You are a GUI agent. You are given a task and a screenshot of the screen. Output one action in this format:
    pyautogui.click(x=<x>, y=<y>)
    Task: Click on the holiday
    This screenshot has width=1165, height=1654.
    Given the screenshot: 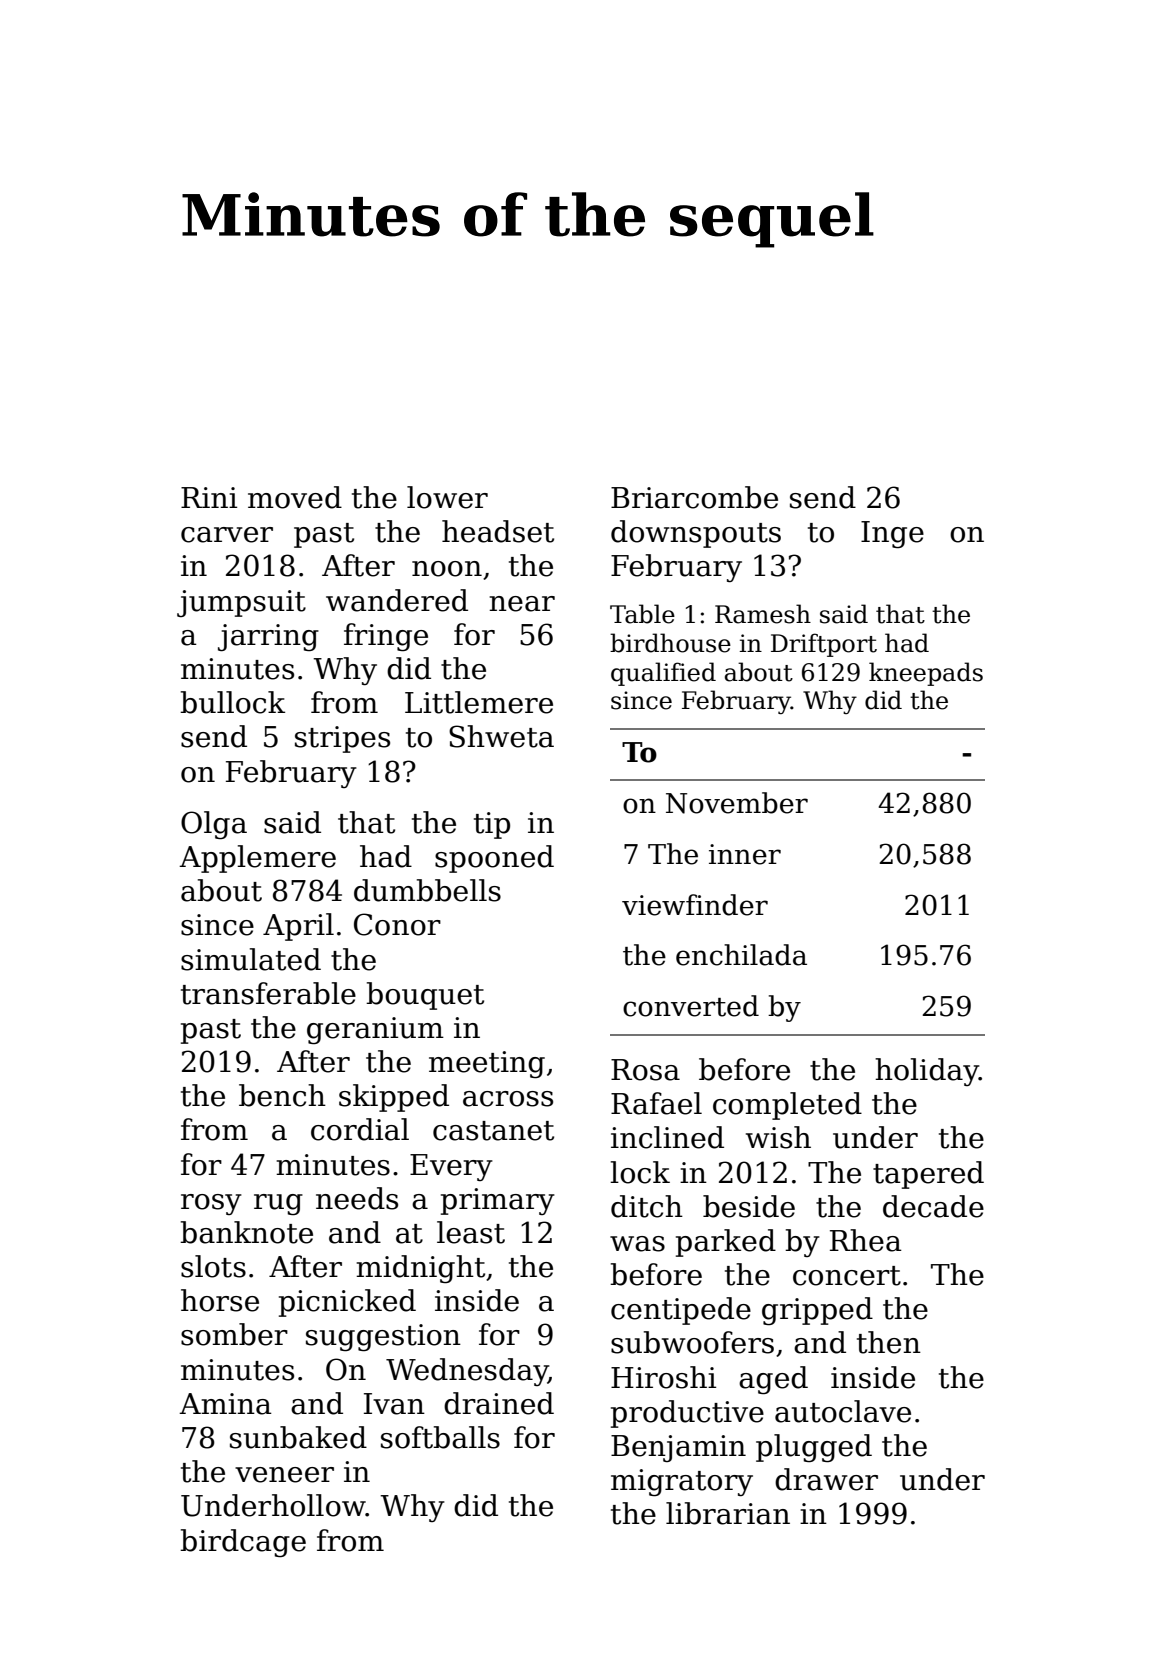 What is the action you would take?
    pyautogui.click(x=927, y=1072)
